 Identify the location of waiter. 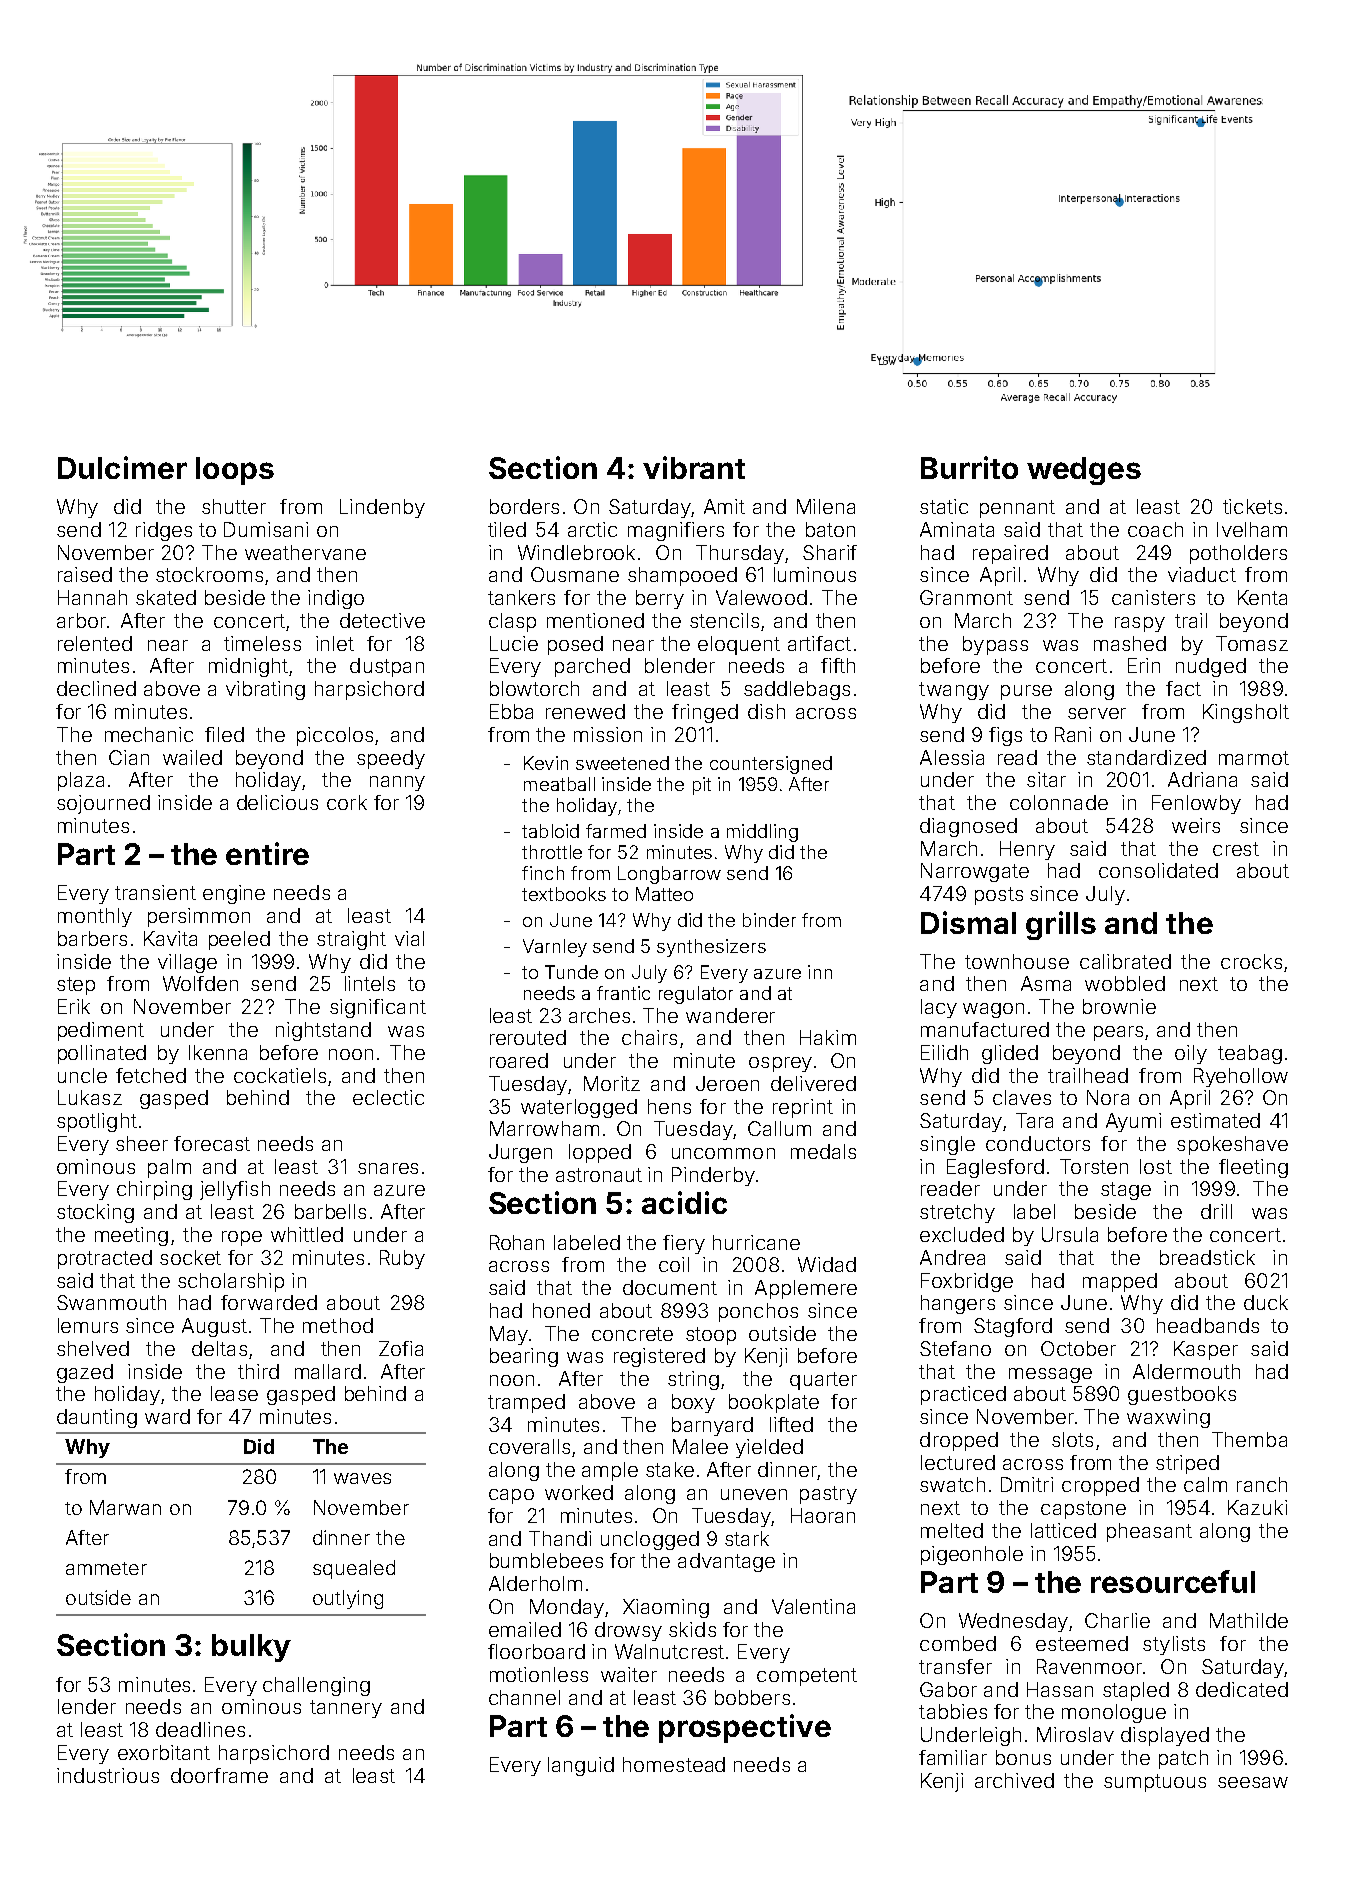
(629, 1674).
